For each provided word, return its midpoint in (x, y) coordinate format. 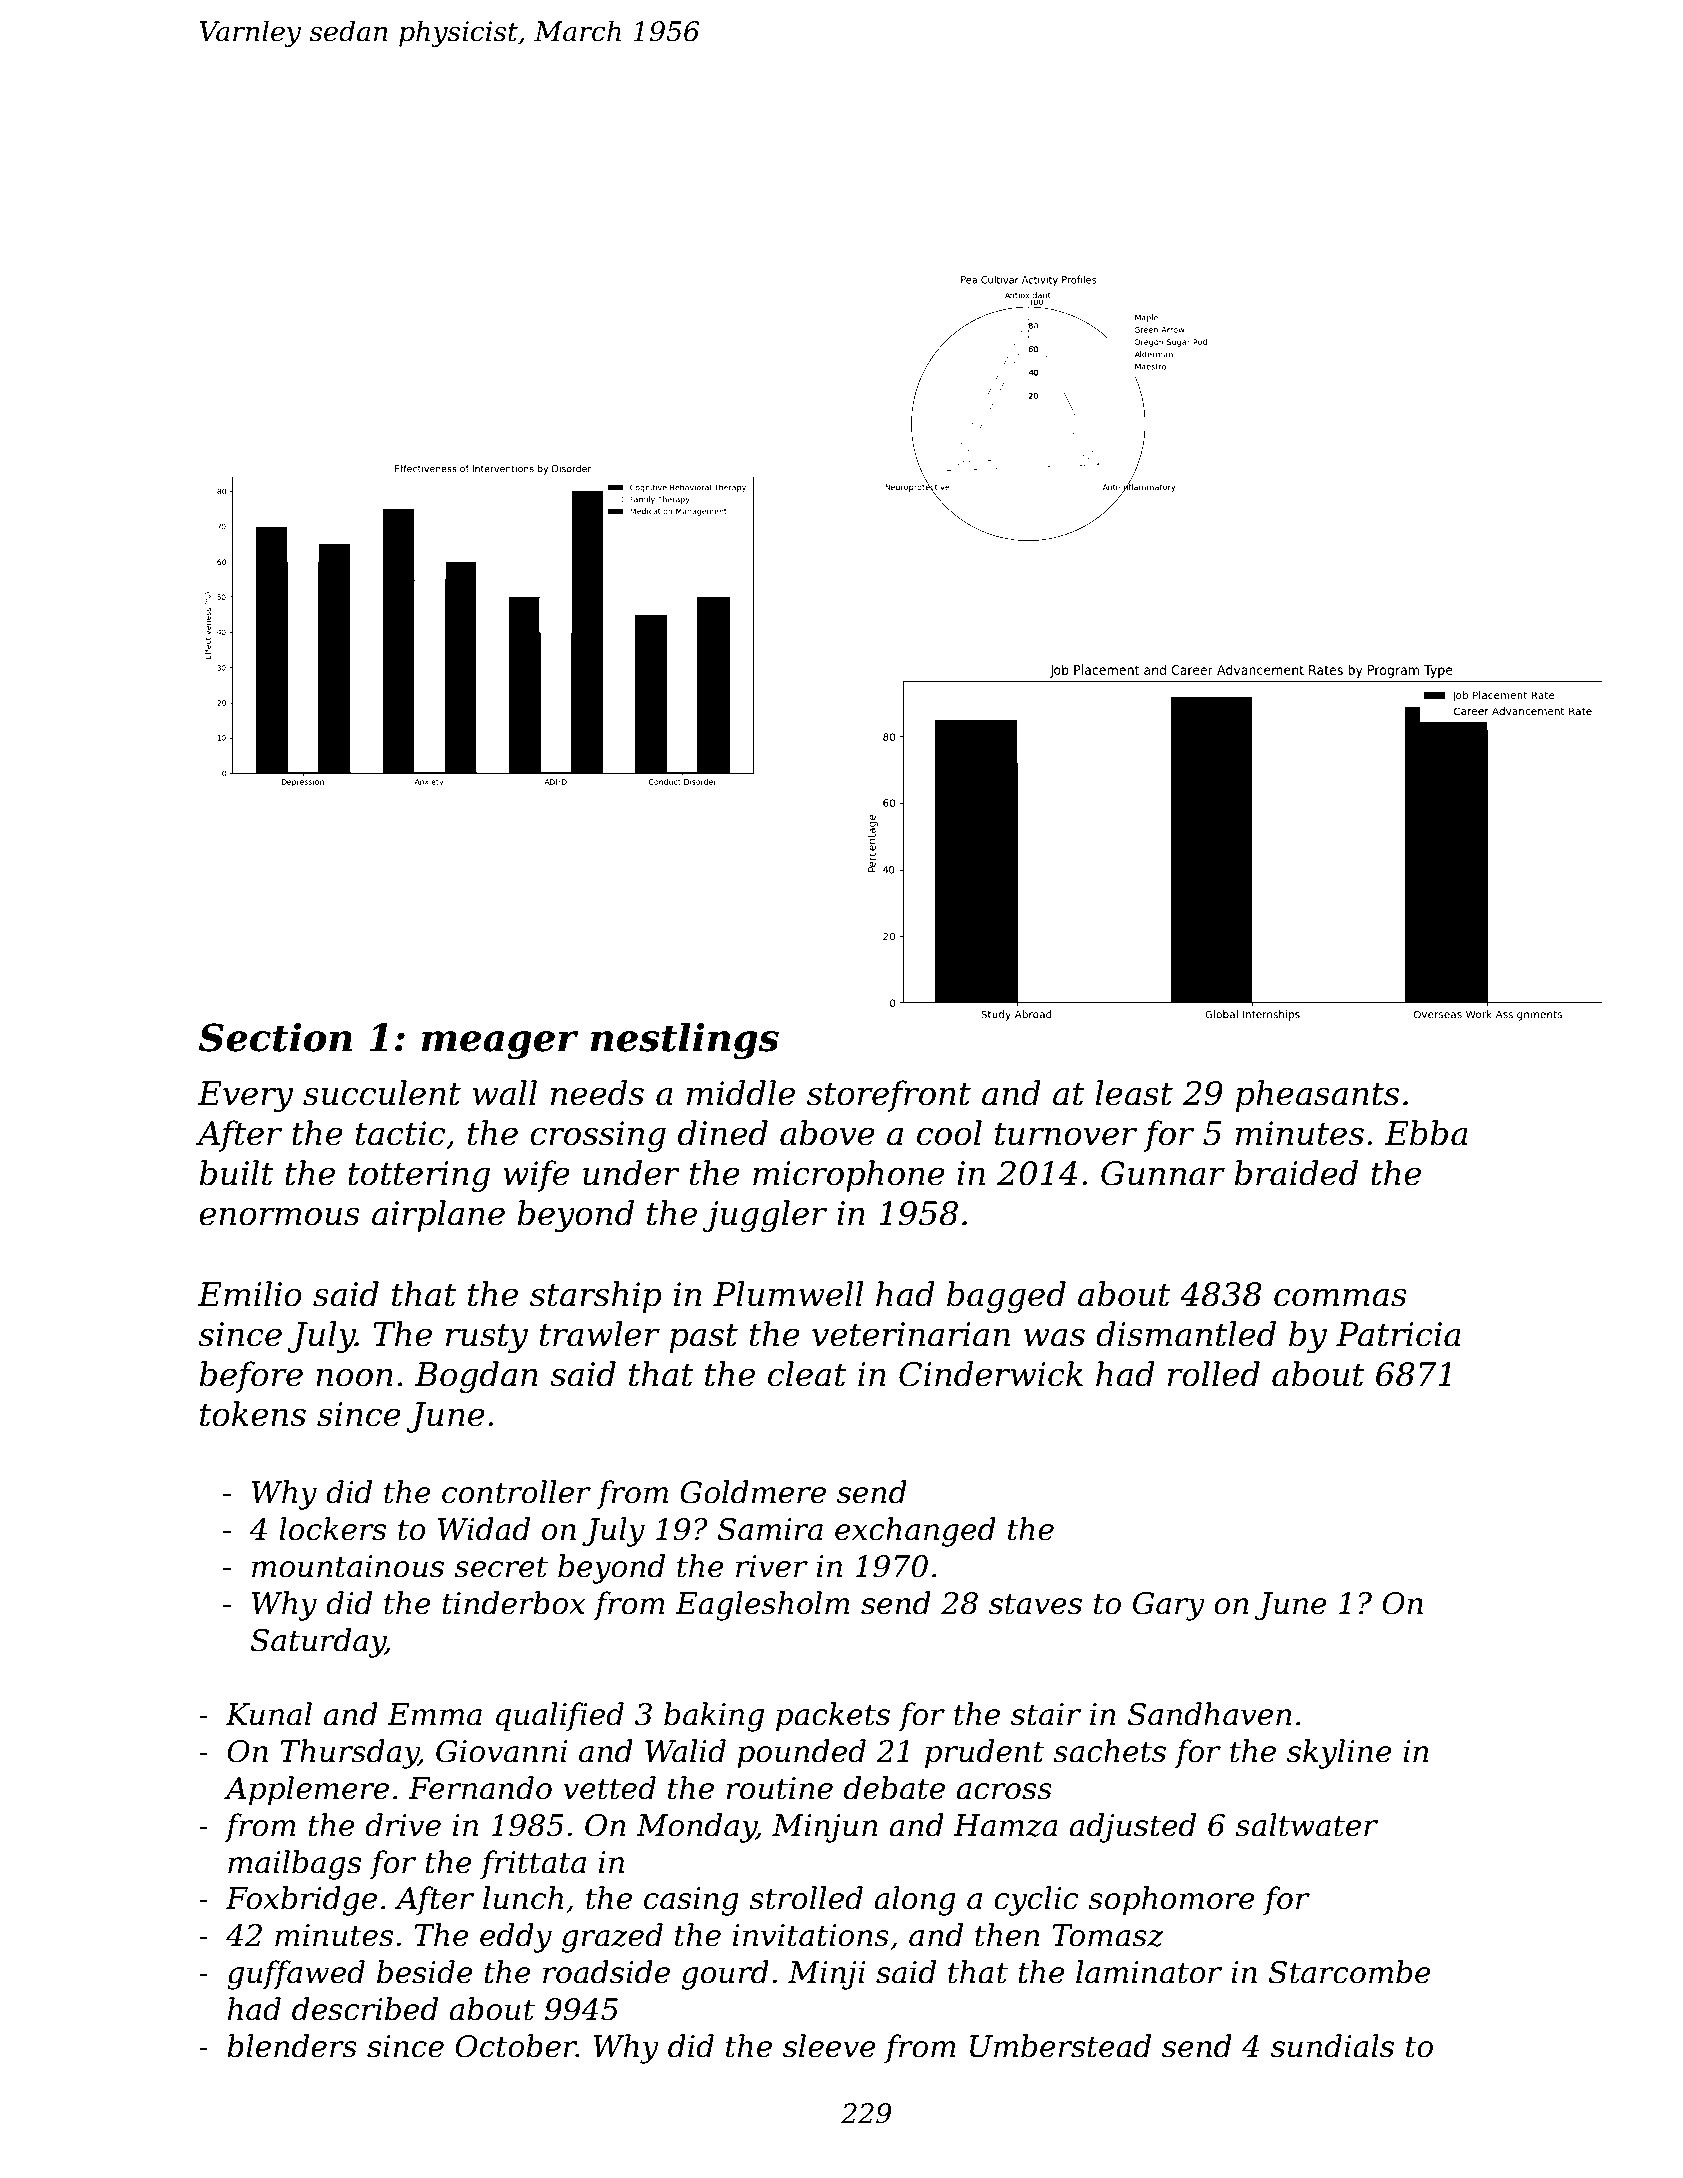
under (631, 1173)
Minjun (825, 1828)
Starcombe (1350, 1972)
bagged (1006, 1297)
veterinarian (911, 1334)
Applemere (306, 1790)
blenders (292, 2046)
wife (536, 1176)
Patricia (1398, 1334)
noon (354, 1378)
